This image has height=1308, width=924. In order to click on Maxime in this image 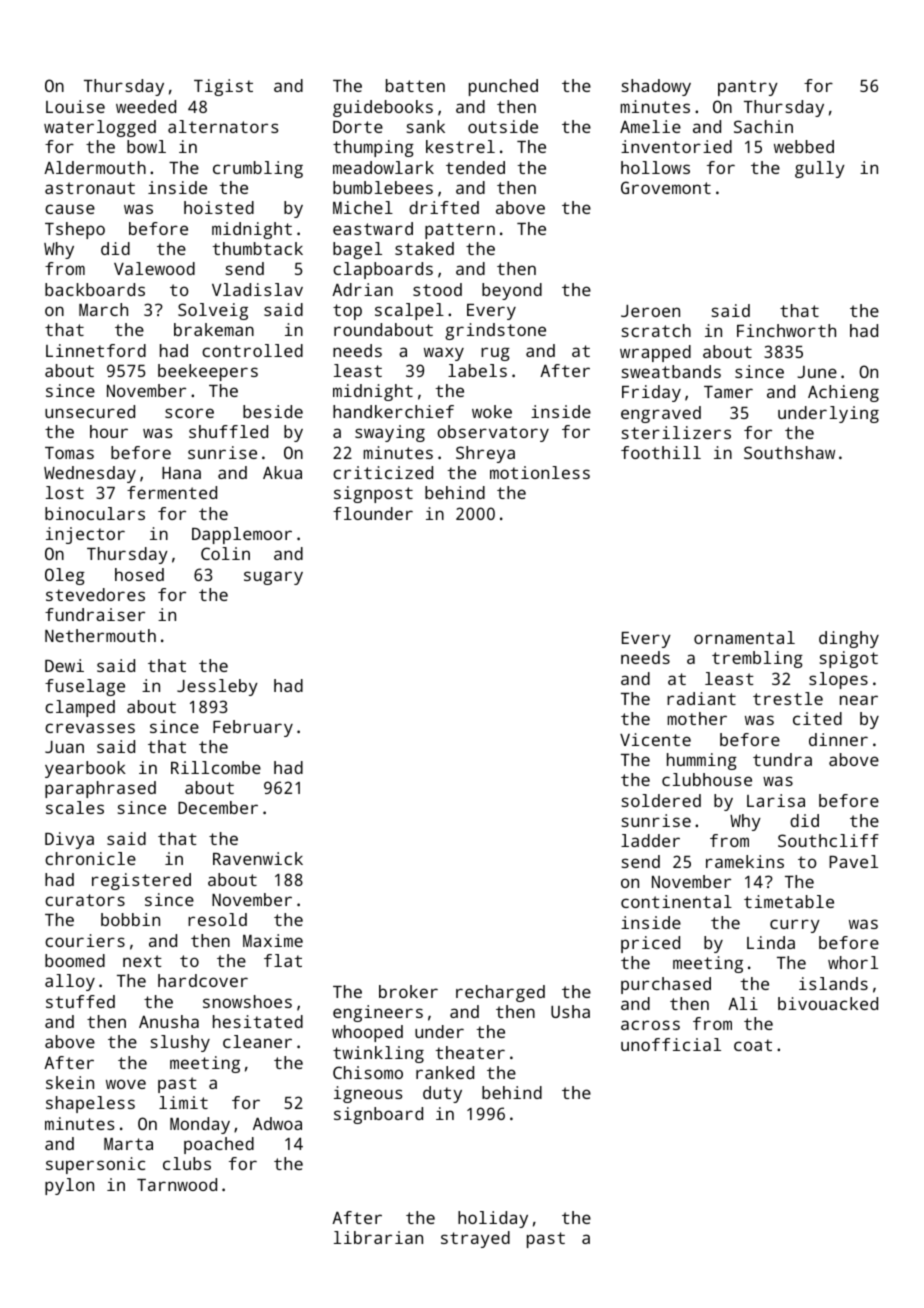, I will do `click(273, 940)`.
